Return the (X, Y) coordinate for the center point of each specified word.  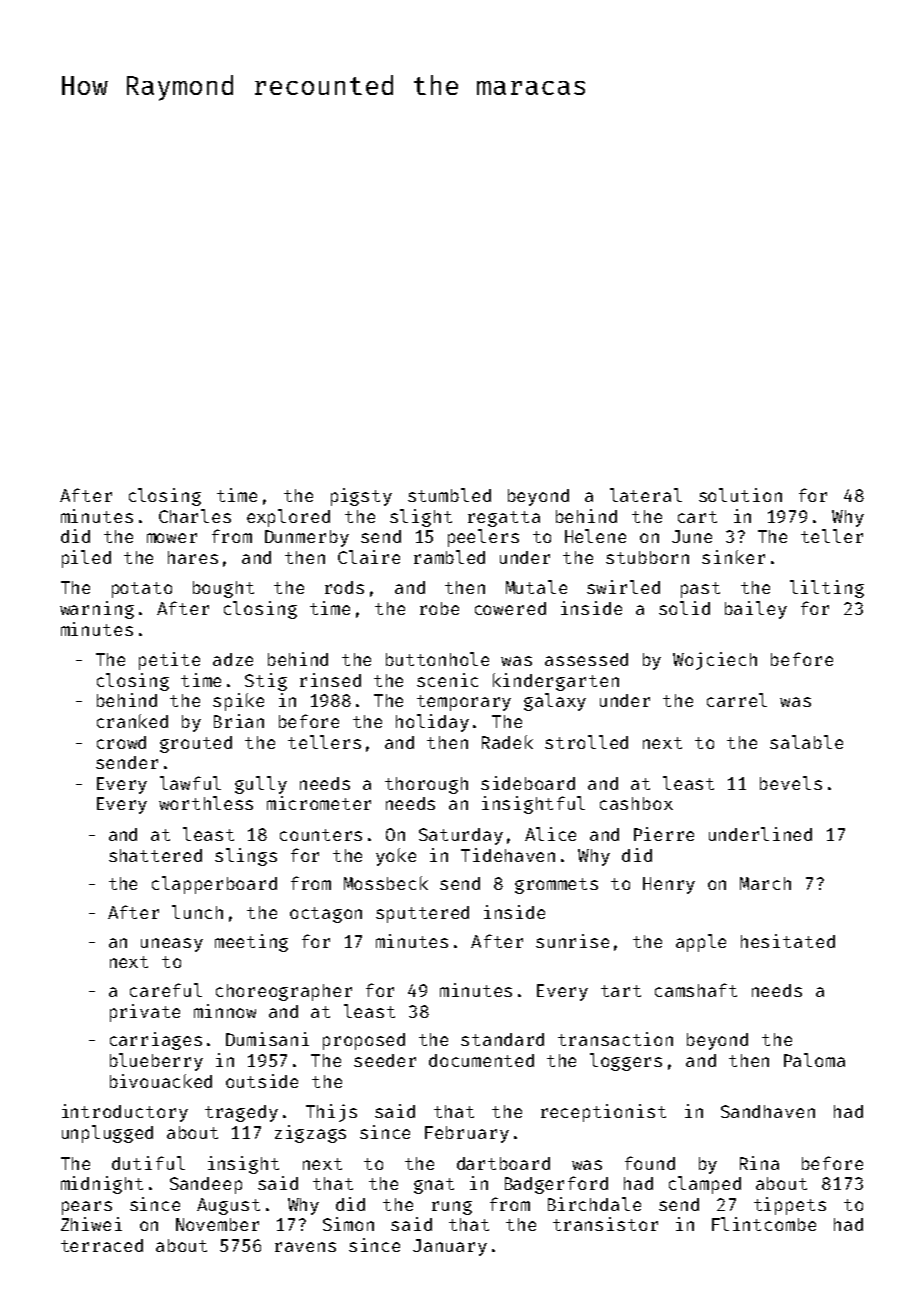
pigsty (361, 497)
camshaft (696, 990)
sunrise (572, 941)
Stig (266, 682)
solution (740, 495)
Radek (507, 742)
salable (806, 742)
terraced (102, 1245)
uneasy (172, 945)
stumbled (449, 495)
